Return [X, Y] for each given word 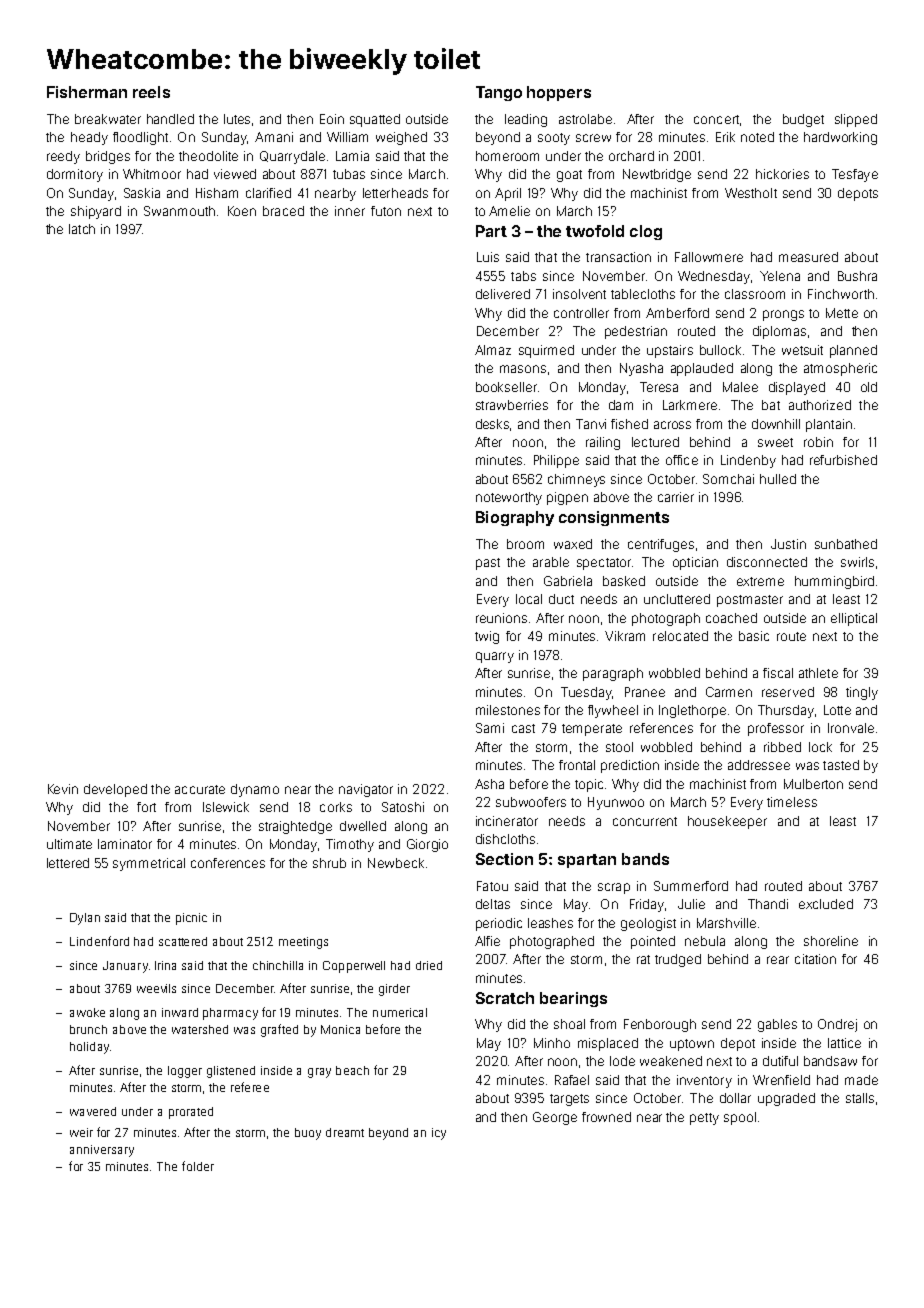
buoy [308, 1134]
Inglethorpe [692, 711]
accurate [200, 789]
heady [89, 138]
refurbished [843, 460]
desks [493, 425]
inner [350, 211]
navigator [366, 790]
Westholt [751, 193]
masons [523, 369]
